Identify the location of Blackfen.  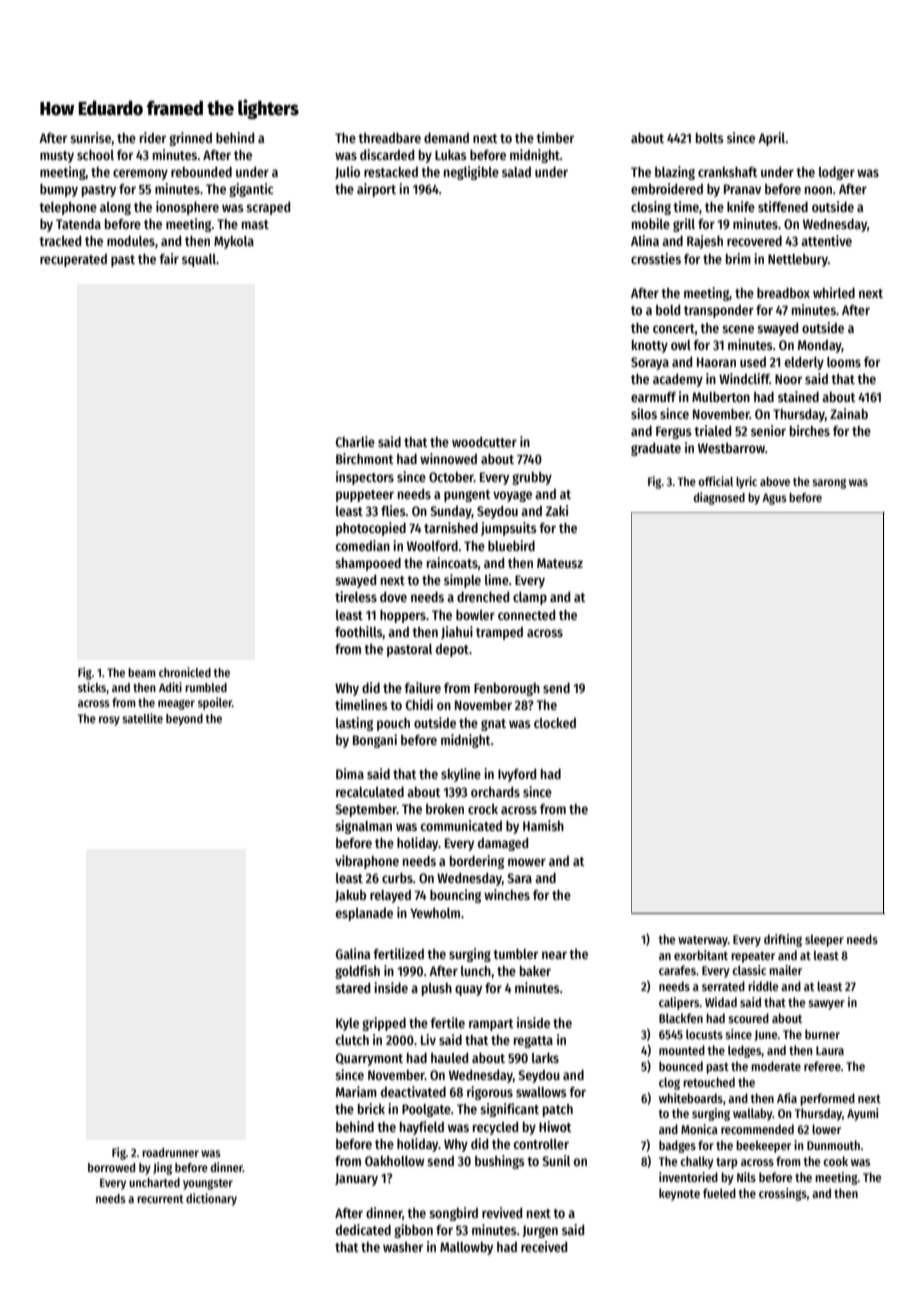
(681, 1018).
